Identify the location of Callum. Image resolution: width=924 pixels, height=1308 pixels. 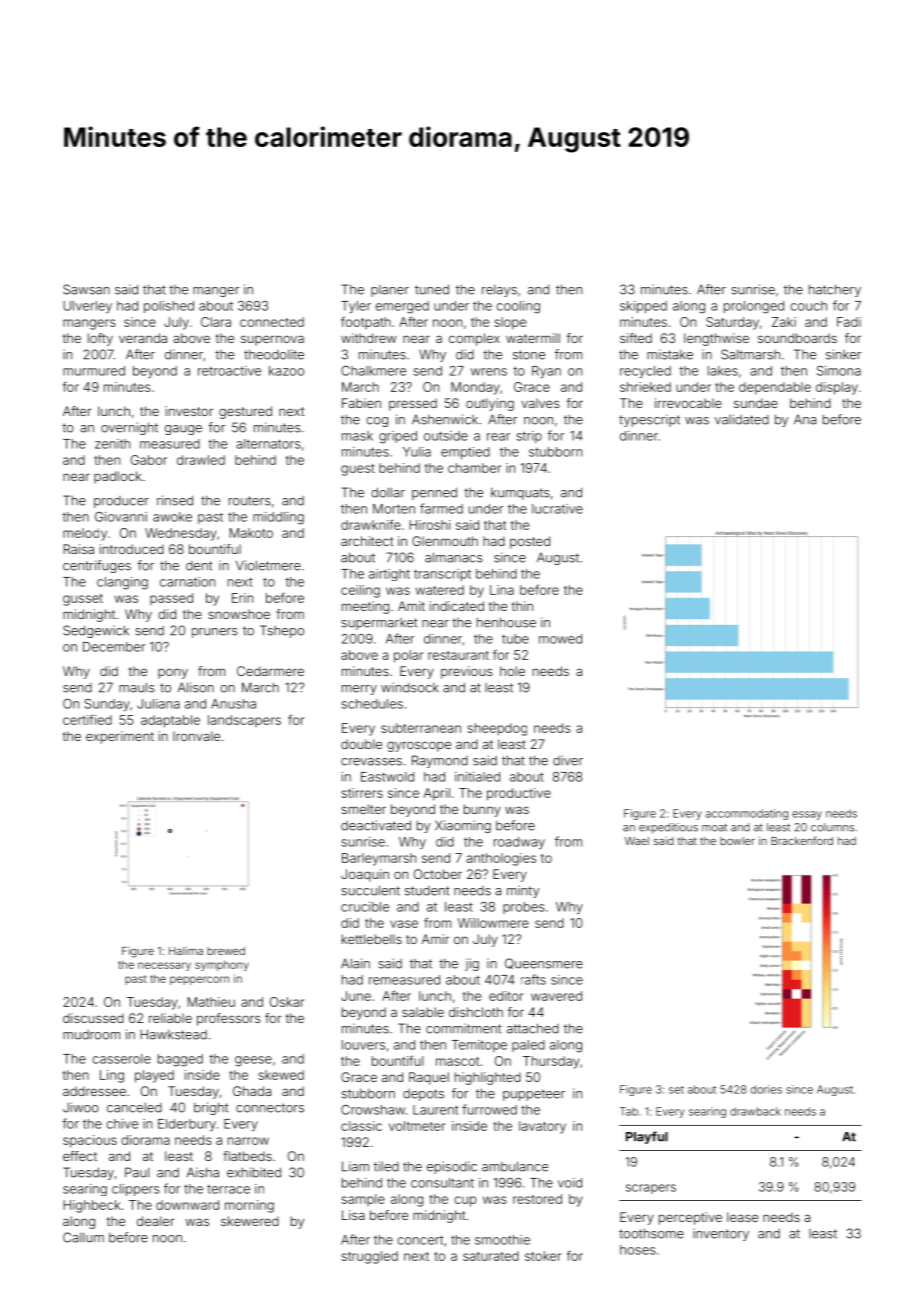
(83, 1237).
